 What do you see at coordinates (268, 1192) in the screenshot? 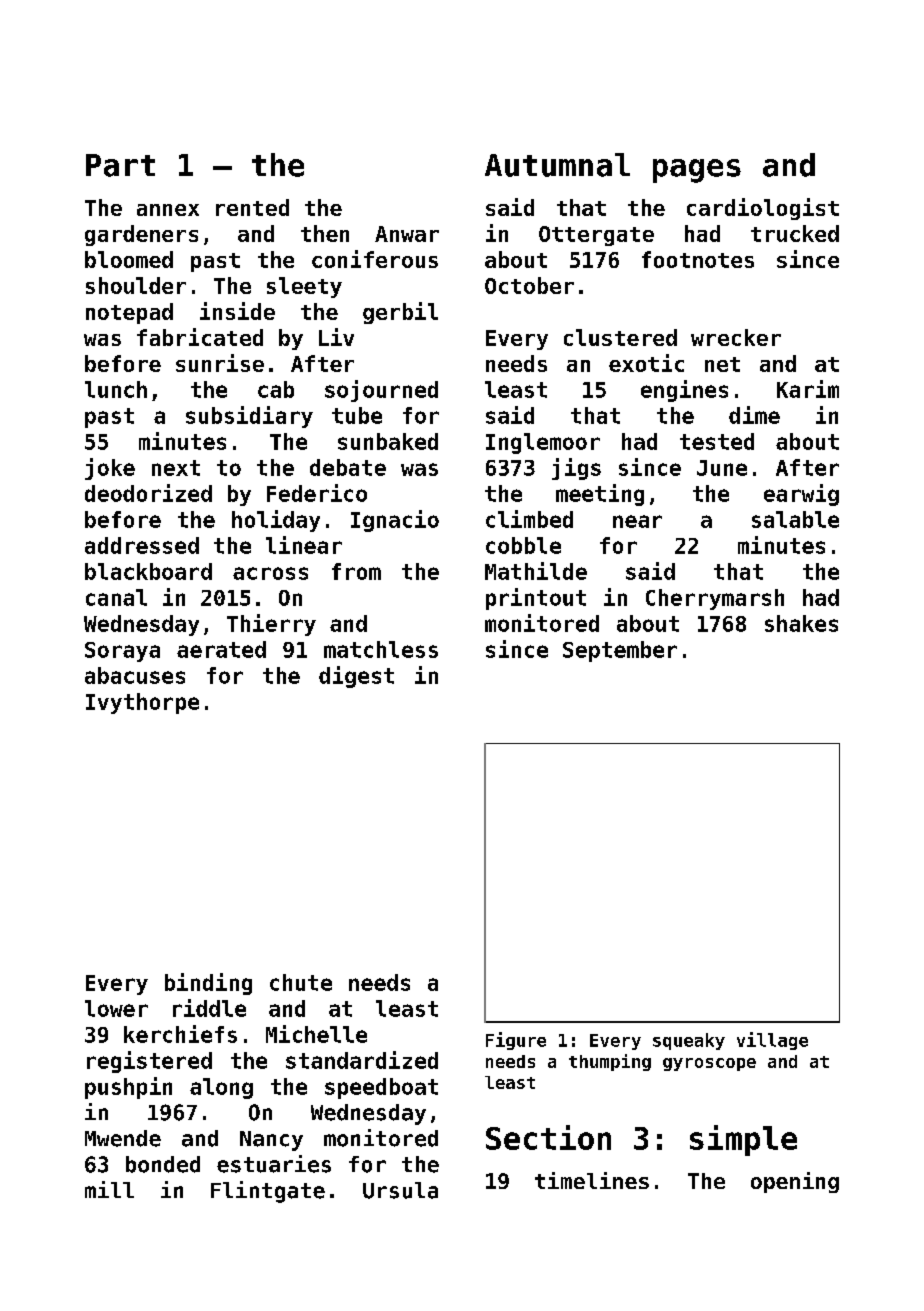
I see `Flintgate` at bounding box center [268, 1192].
